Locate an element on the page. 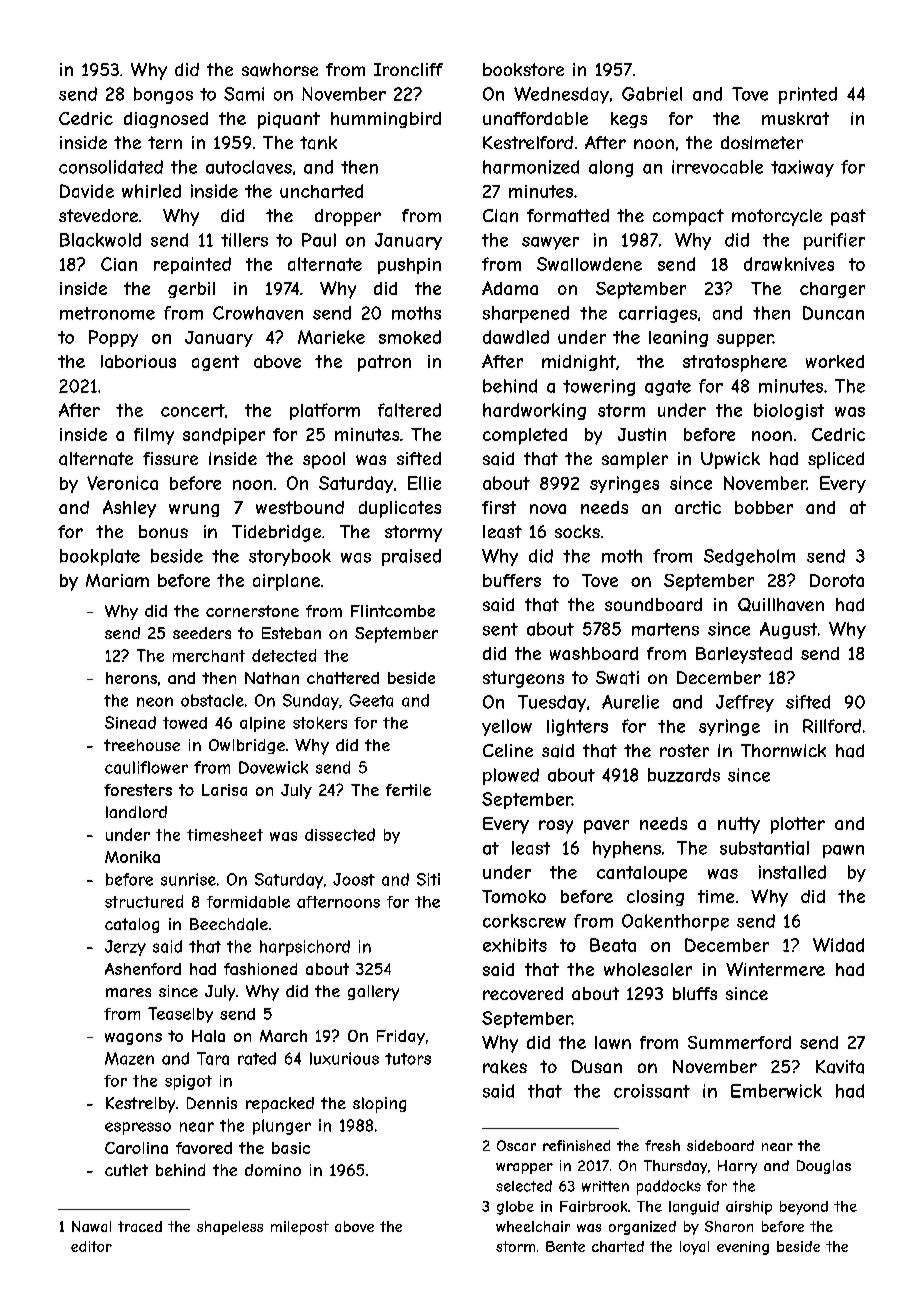 This image has width=924, height=1314. harmonized is located at coordinates (531, 167).
